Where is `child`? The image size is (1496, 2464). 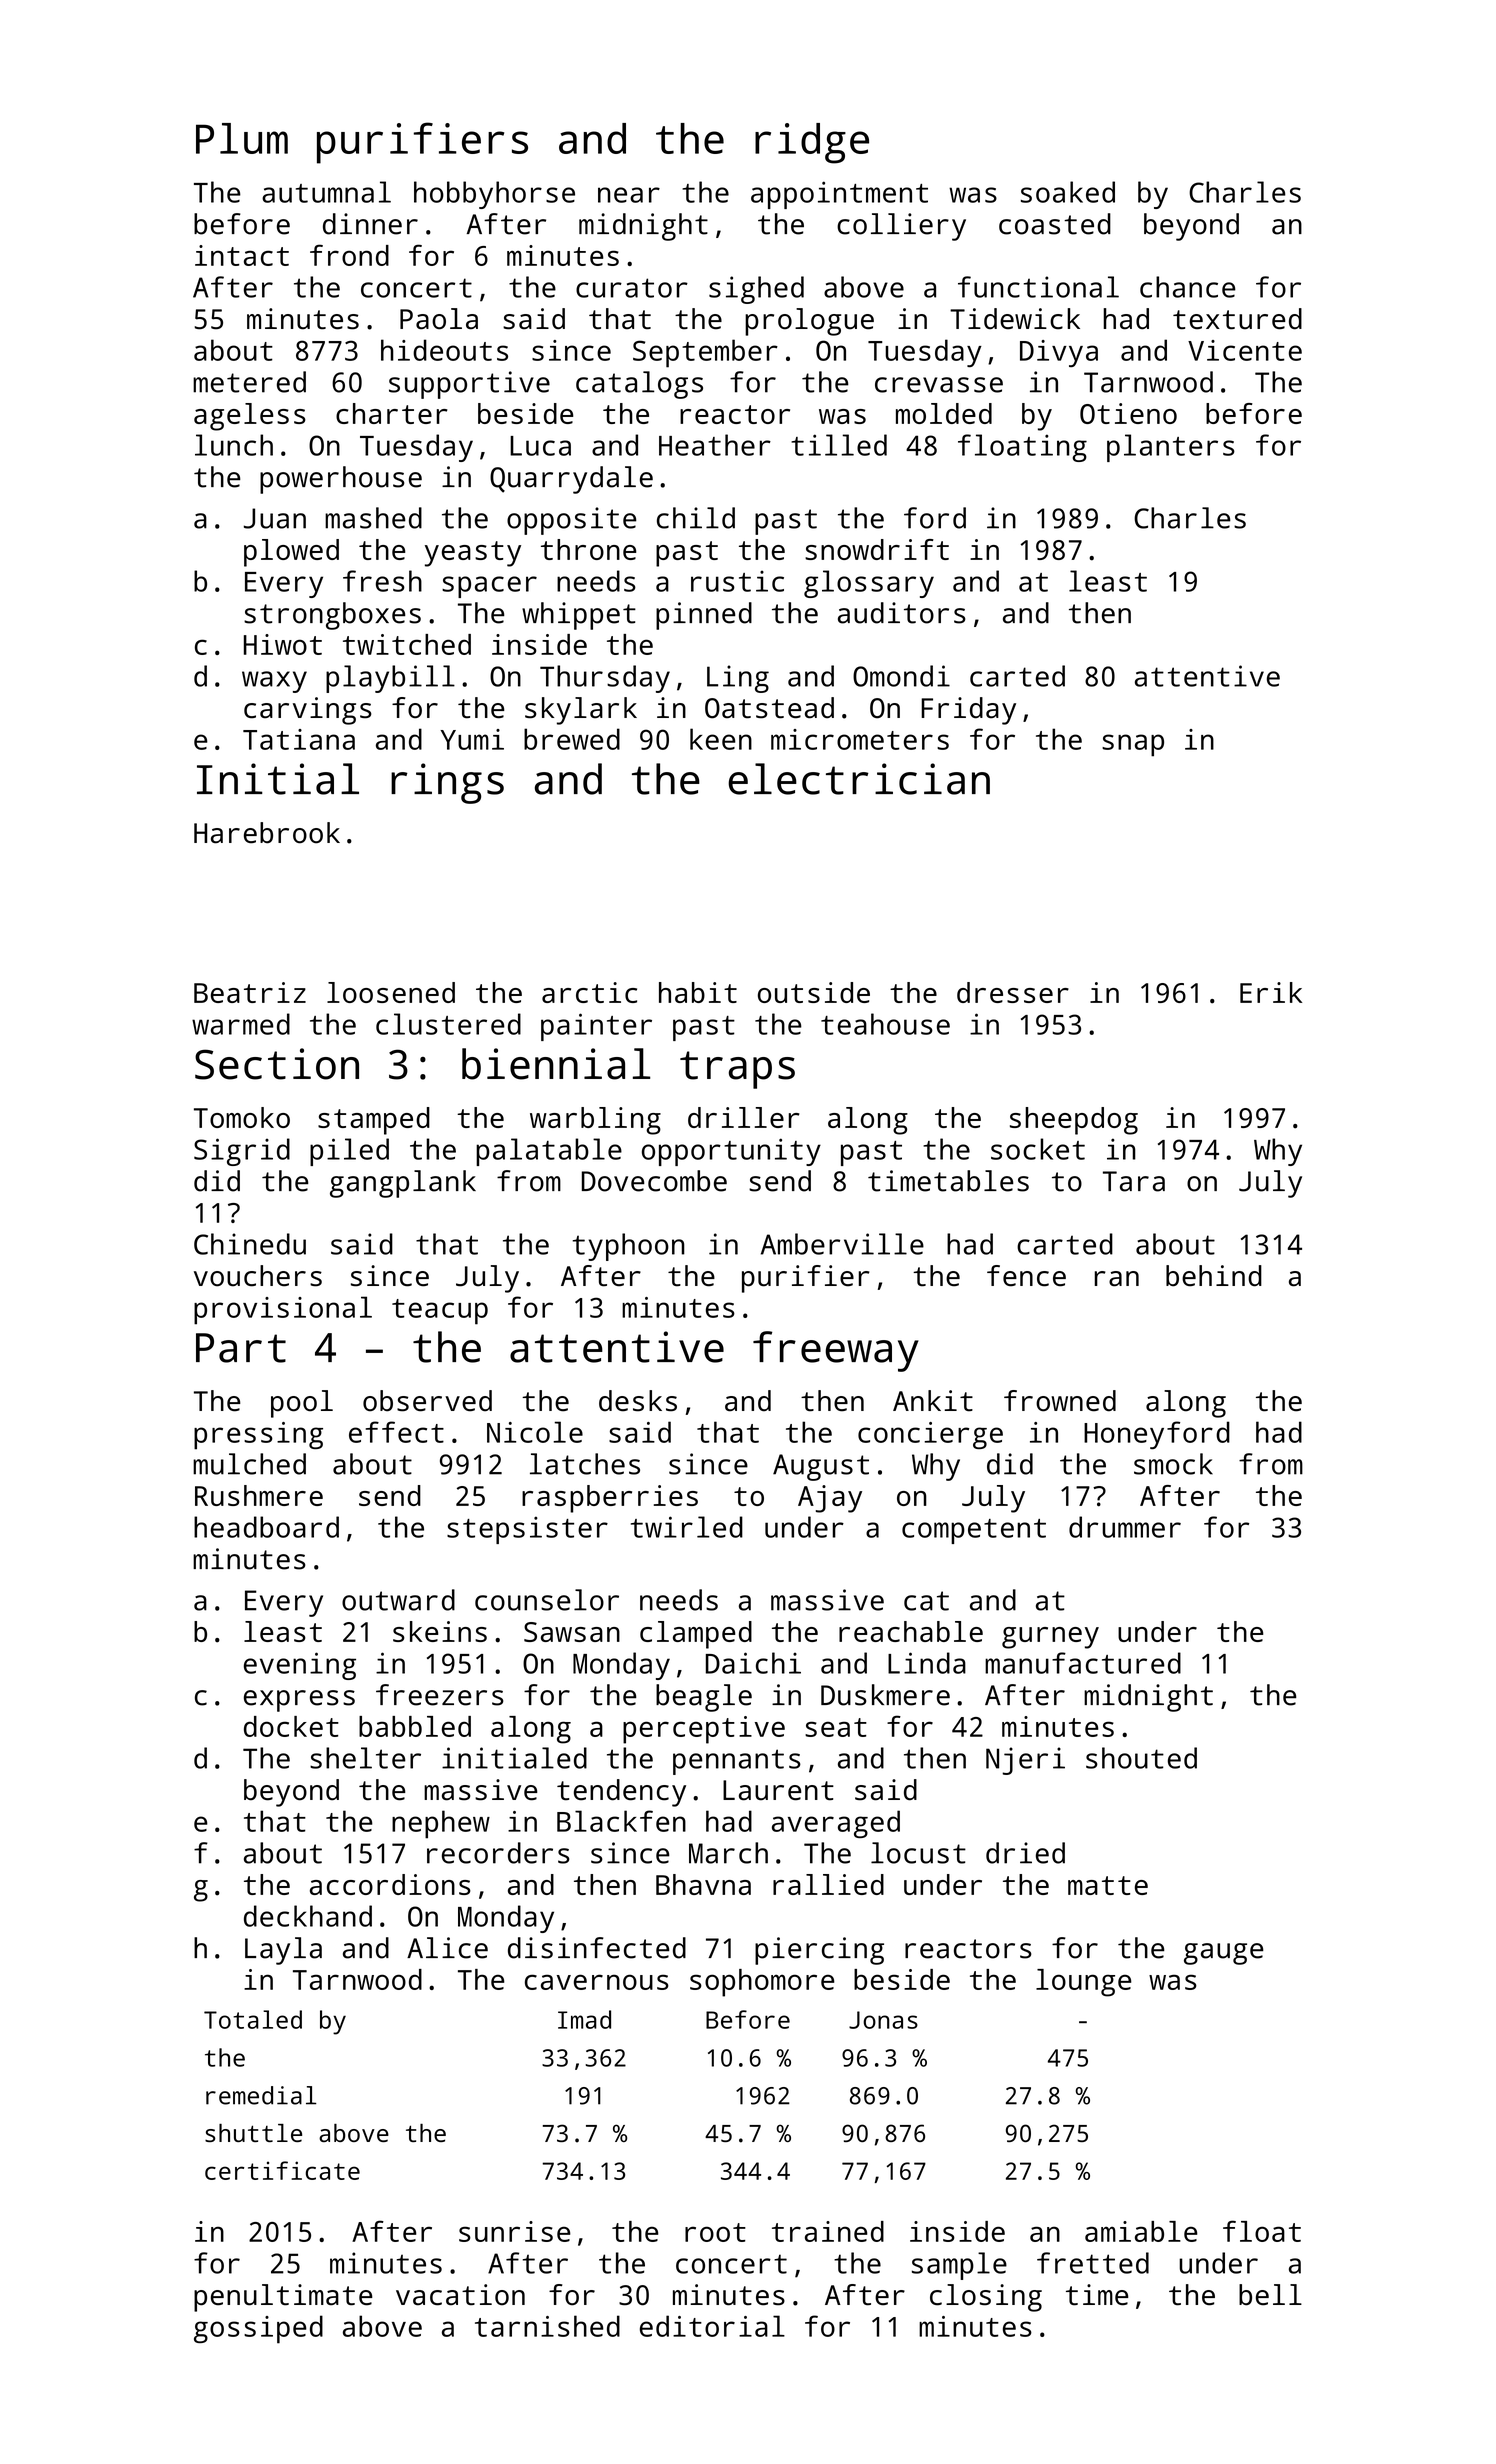
child is located at coordinates (696, 518).
